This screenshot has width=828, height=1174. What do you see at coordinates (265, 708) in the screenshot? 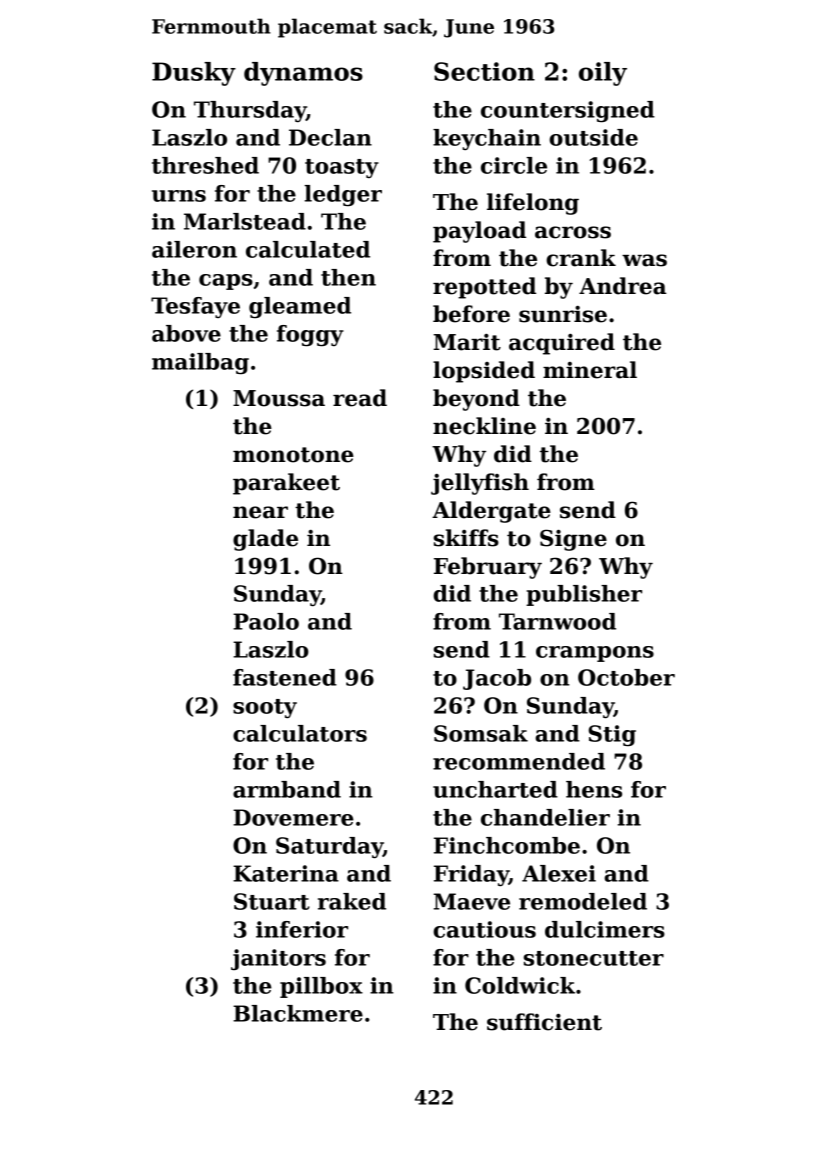
I see `sooty` at bounding box center [265, 708].
